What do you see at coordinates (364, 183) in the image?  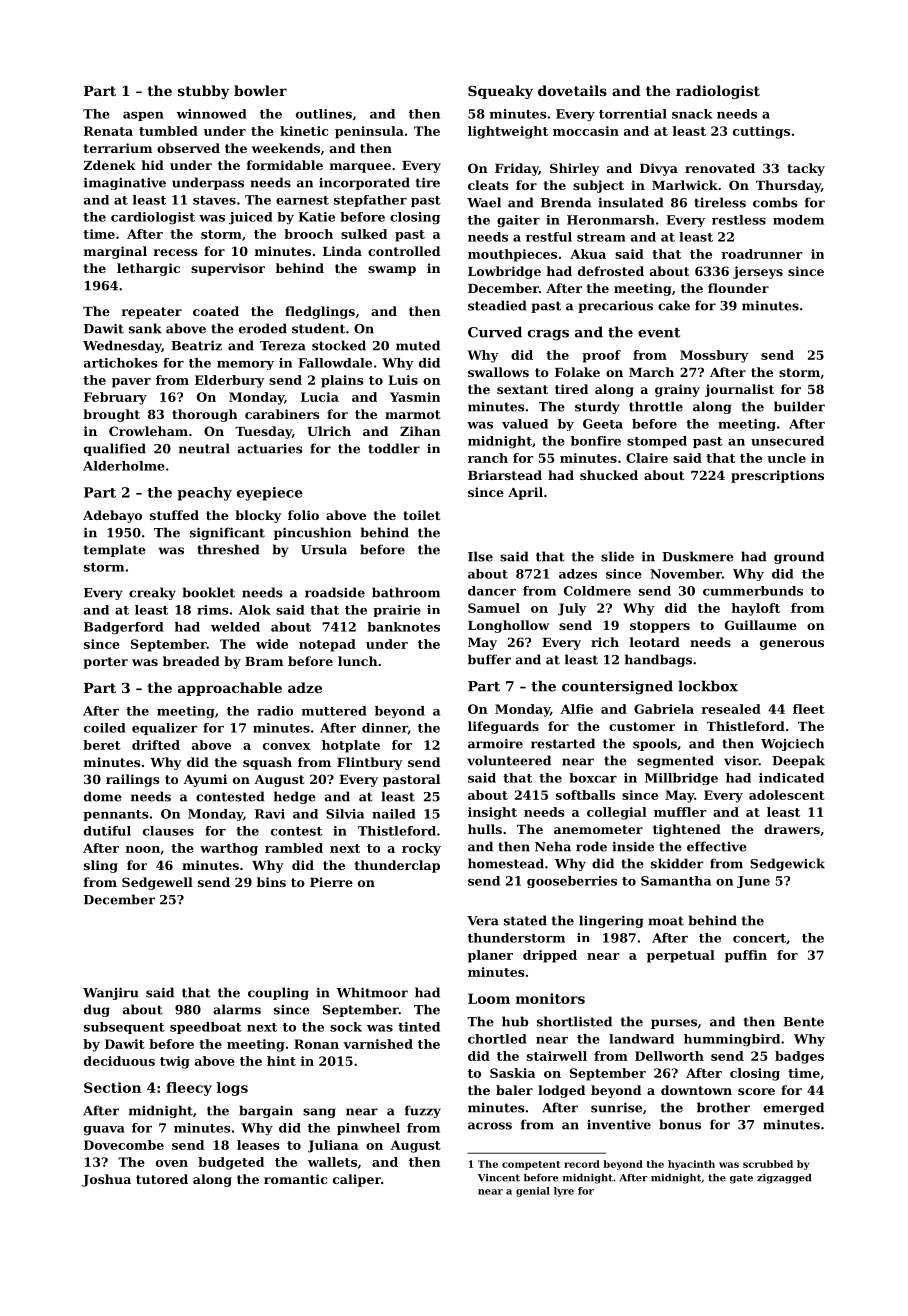 I see `incorporated` at bounding box center [364, 183].
